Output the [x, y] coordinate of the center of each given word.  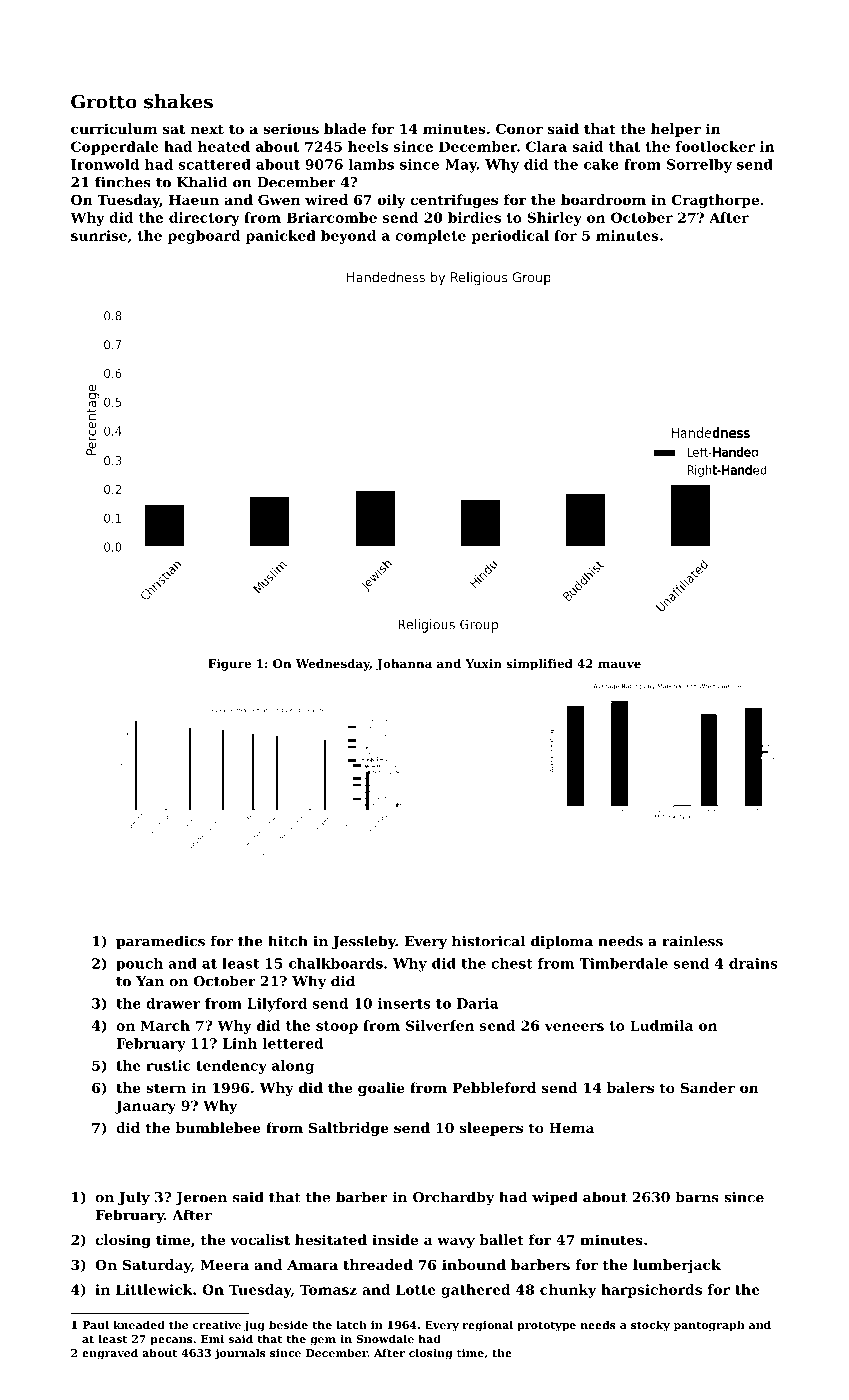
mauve [619, 664]
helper [676, 130]
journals [240, 1354]
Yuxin [483, 663]
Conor [519, 128]
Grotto [104, 101]
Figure [229, 665]
